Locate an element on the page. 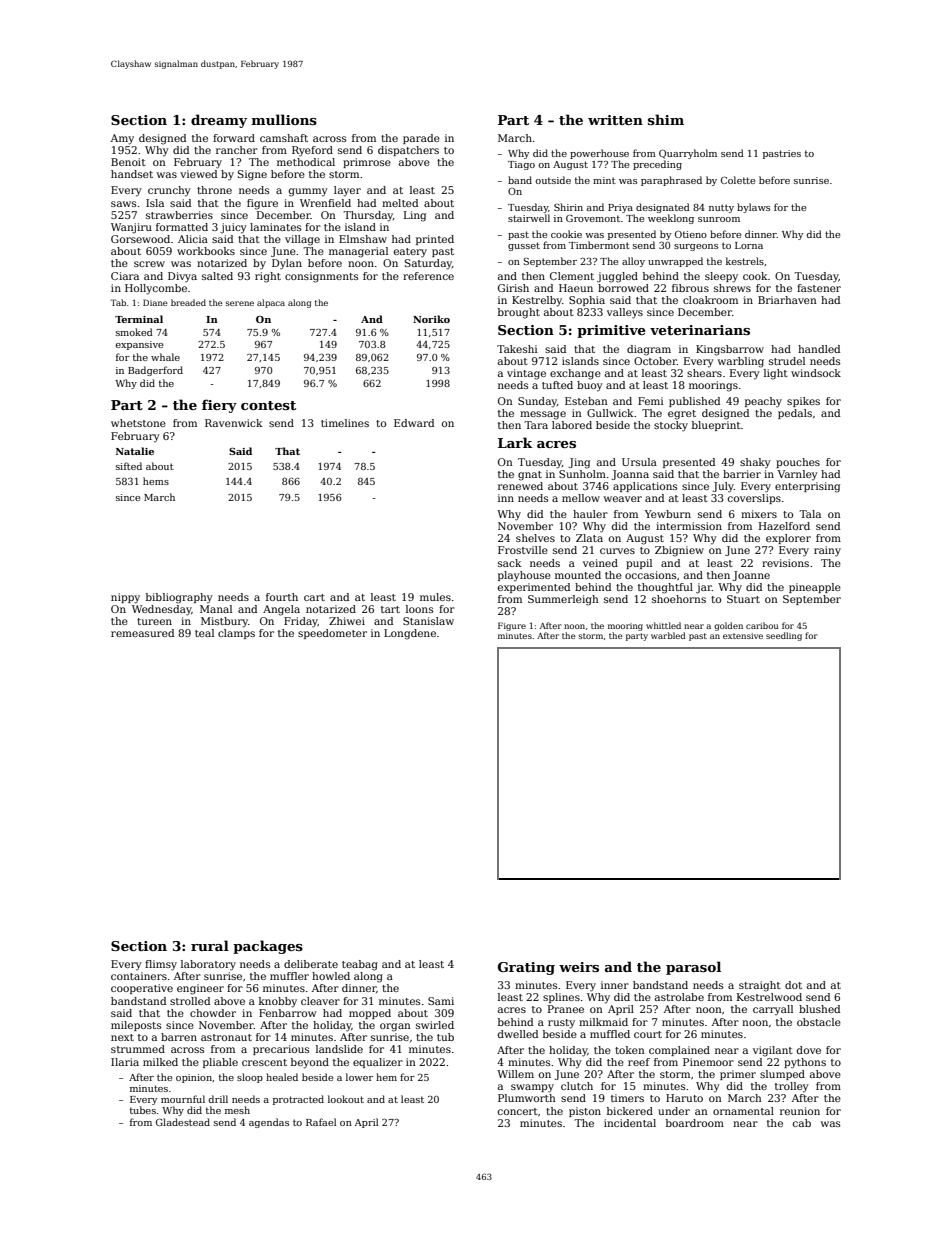 The height and width of the document is (1233, 952). Benoit is located at coordinates (128, 162).
